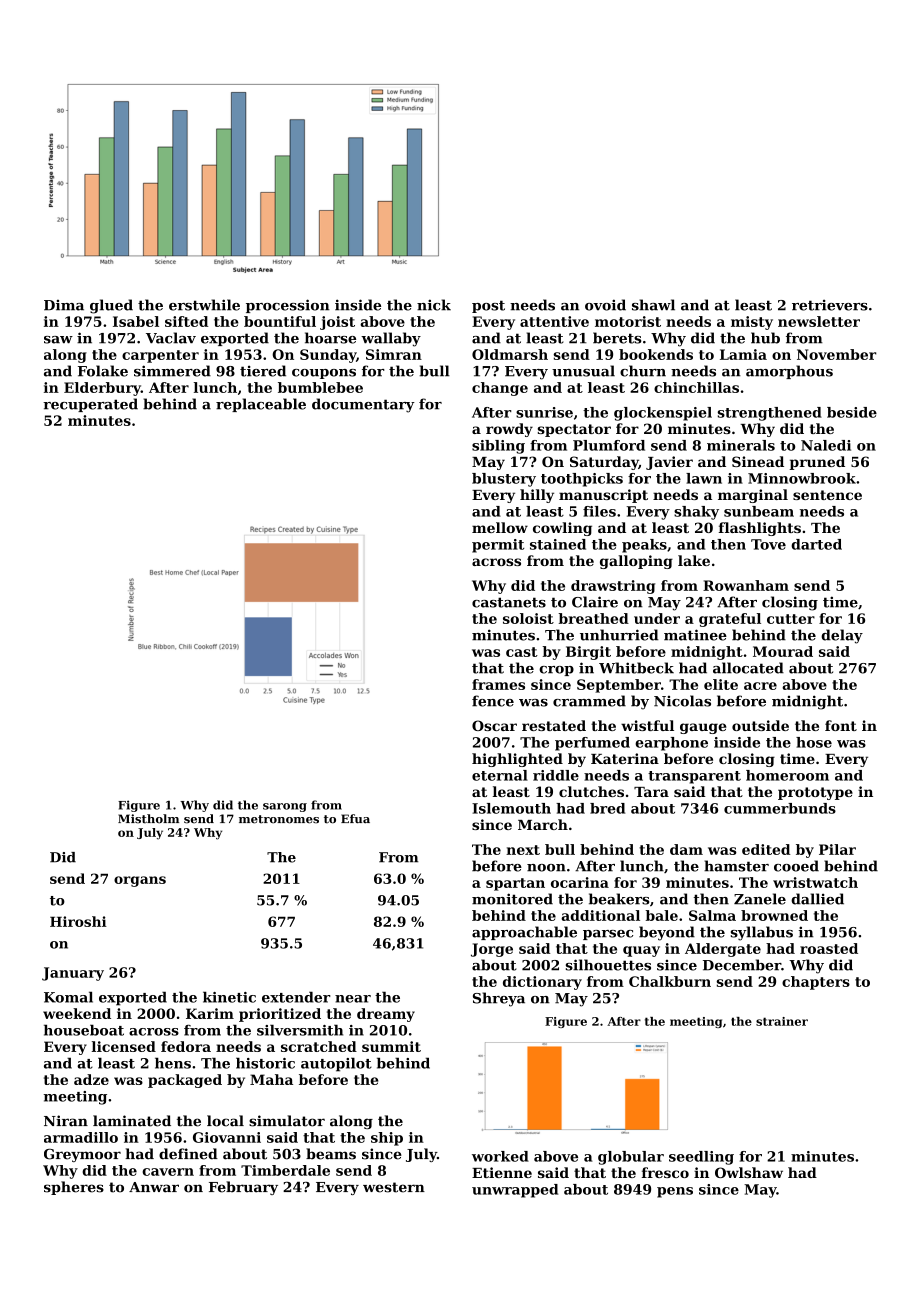  I want to click on Owlshaw, so click(749, 1172).
